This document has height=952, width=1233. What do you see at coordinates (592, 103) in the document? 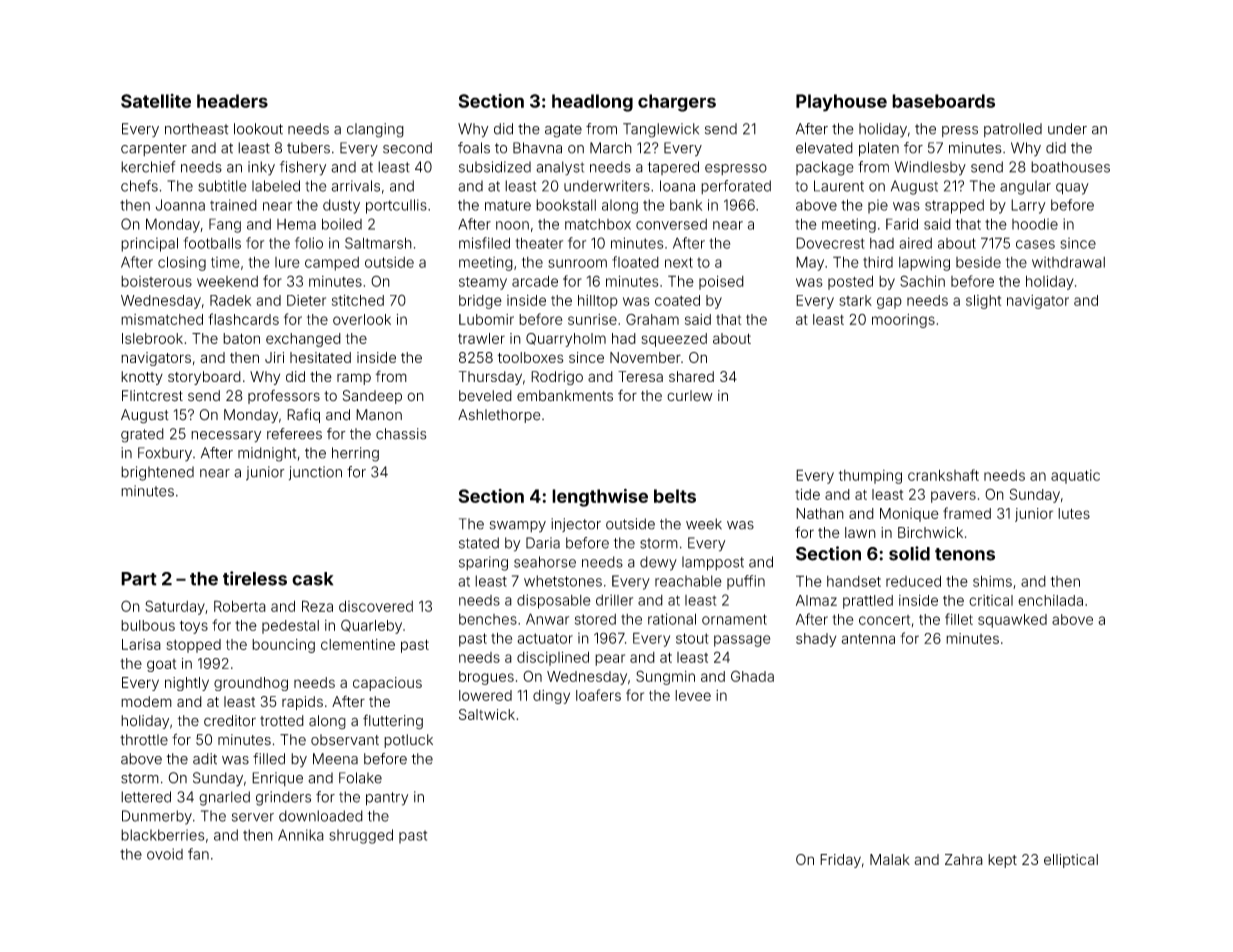
I see `headlong` at bounding box center [592, 103].
